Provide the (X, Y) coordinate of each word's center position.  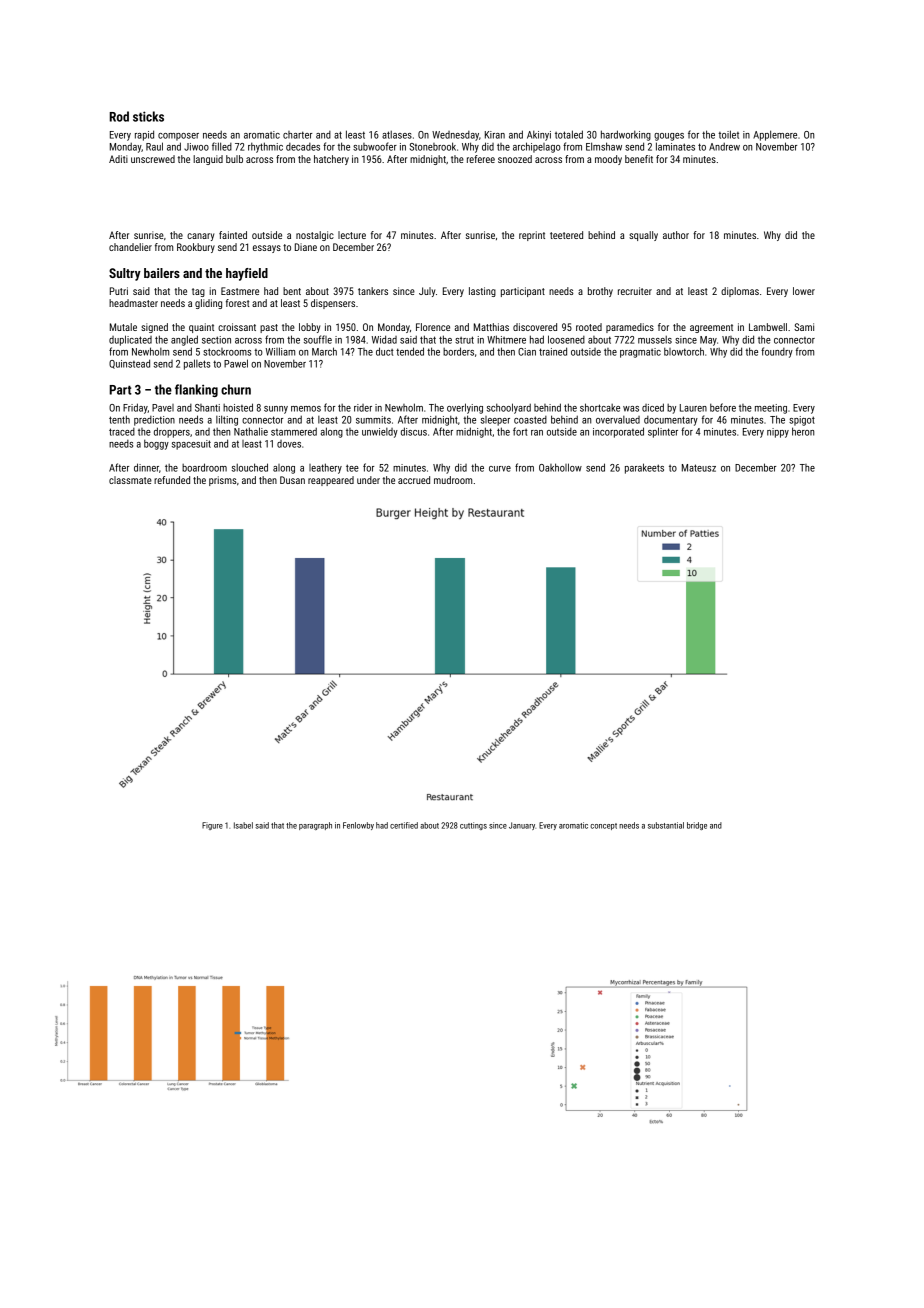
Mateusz (699, 468)
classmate (130, 480)
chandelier (130, 247)
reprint (532, 236)
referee (481, 159)
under (368, 480)
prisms (223, 481)
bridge (697, 826)
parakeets (644, 468)
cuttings (473, 826)
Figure (212, 826)
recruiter (635, 291)
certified (404, 825)
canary (200, 237)
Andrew (724, 146)
